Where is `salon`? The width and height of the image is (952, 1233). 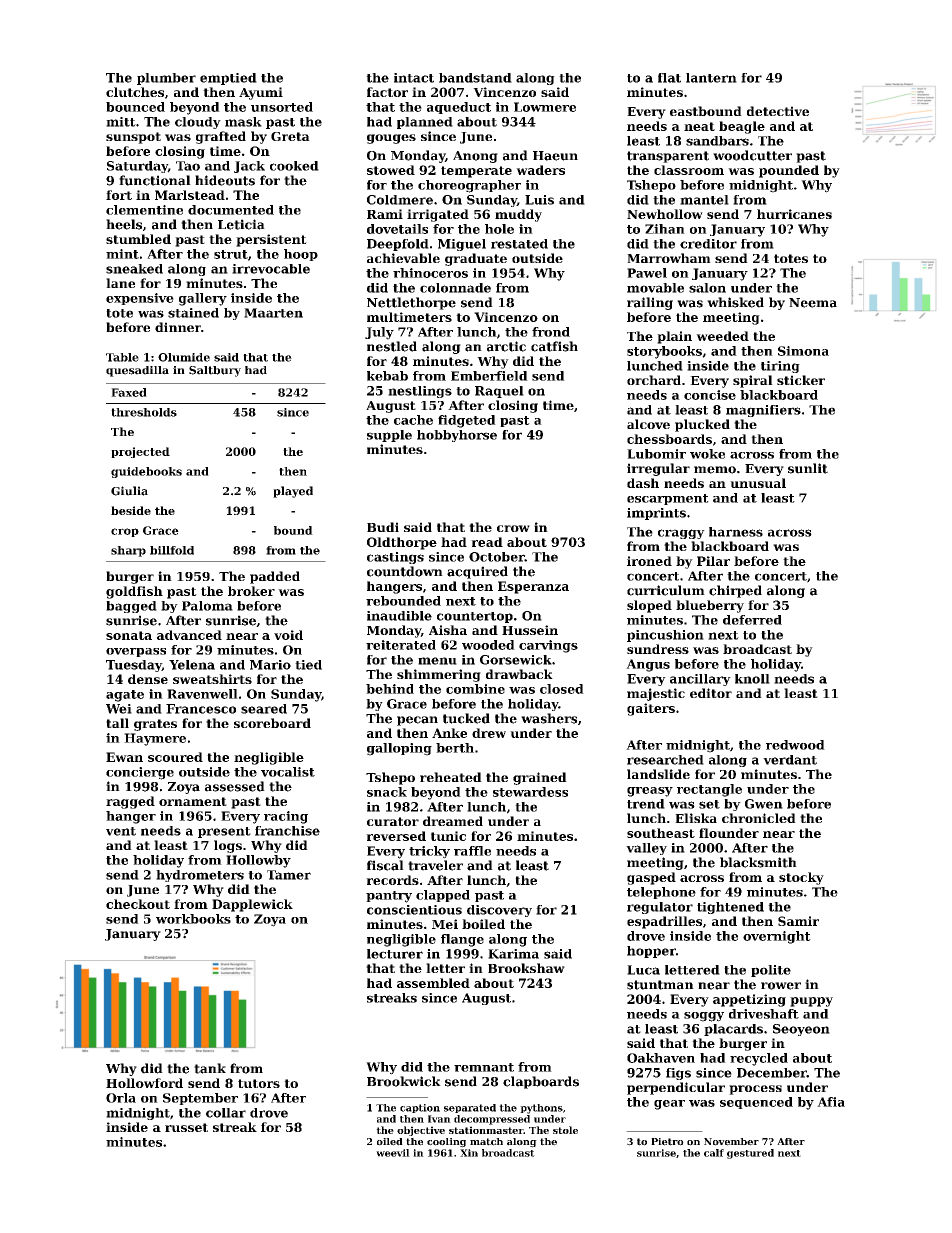 salon is located at coordinates (707, 288).
